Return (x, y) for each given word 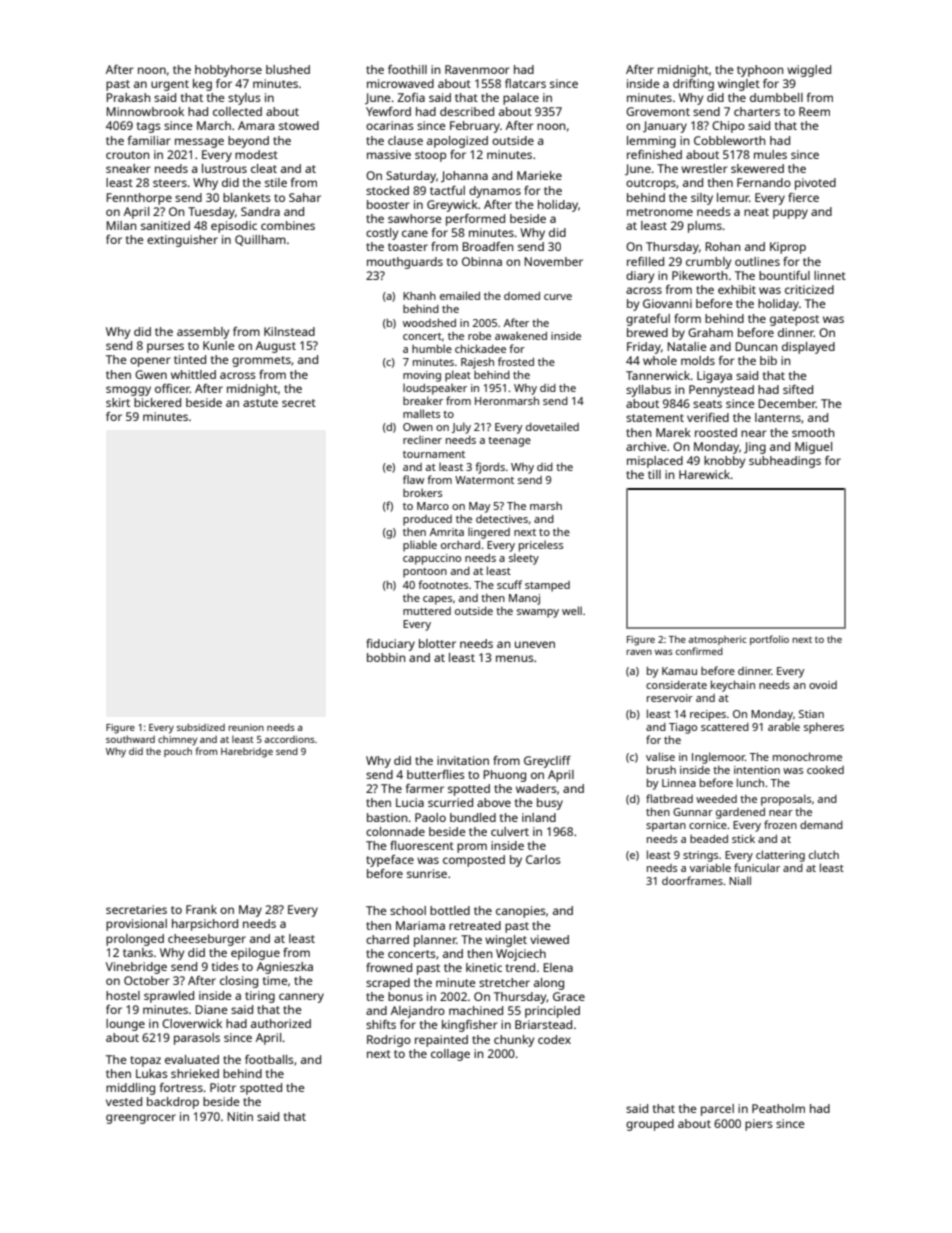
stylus (244, 99)
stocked (387, 190)
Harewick (704, 474)
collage (450, 1055)
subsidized (201, 727)
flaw (413, 479)
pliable (420, 546)
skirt (118, 402)
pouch (178, 752)
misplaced (655, 462)
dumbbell (776, 97)
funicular (757, 867)
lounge (125, 1025)
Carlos (543, 859)
